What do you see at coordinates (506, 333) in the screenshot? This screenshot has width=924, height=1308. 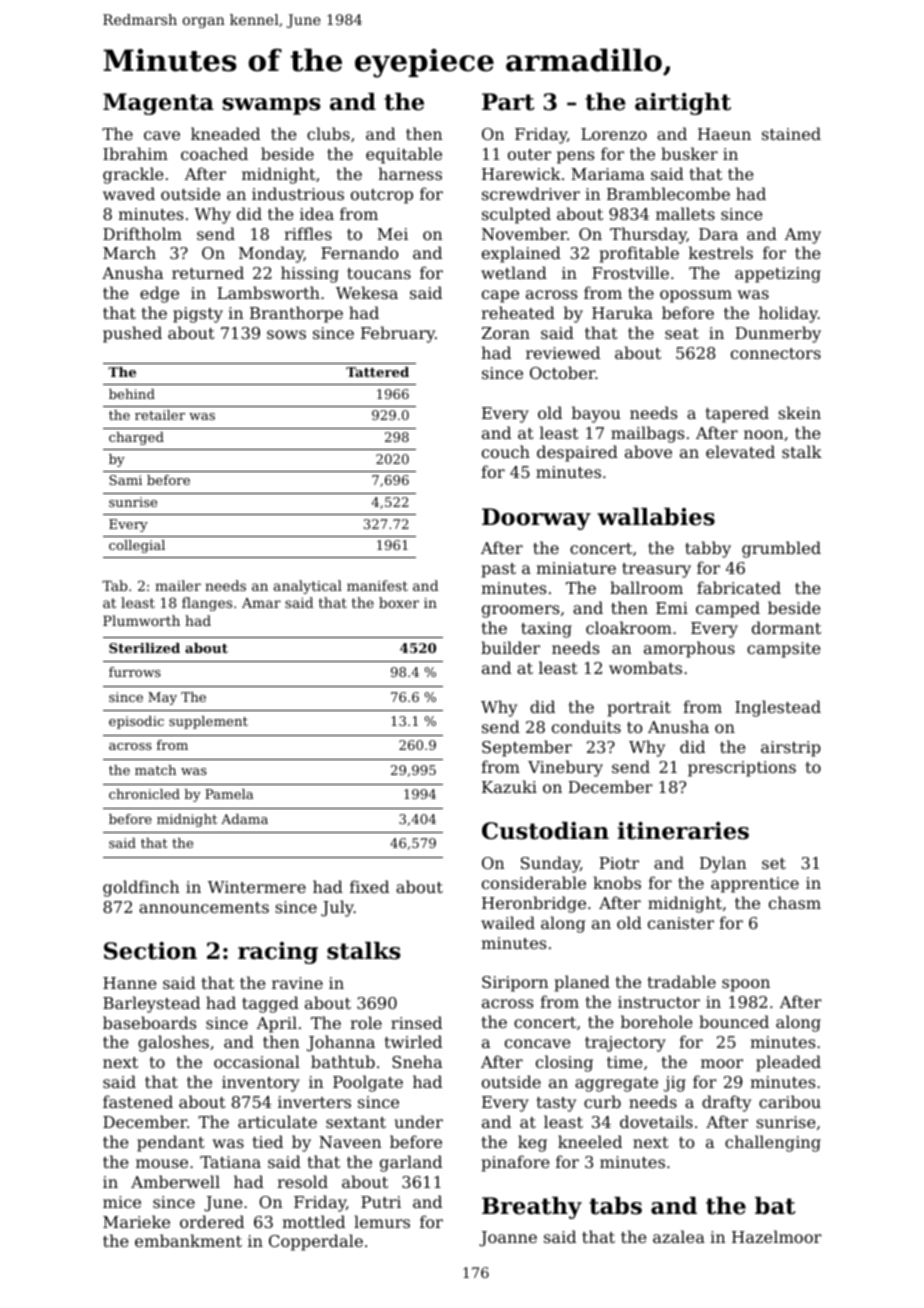 I see `Zoran` at bounding box center [506, 333].
